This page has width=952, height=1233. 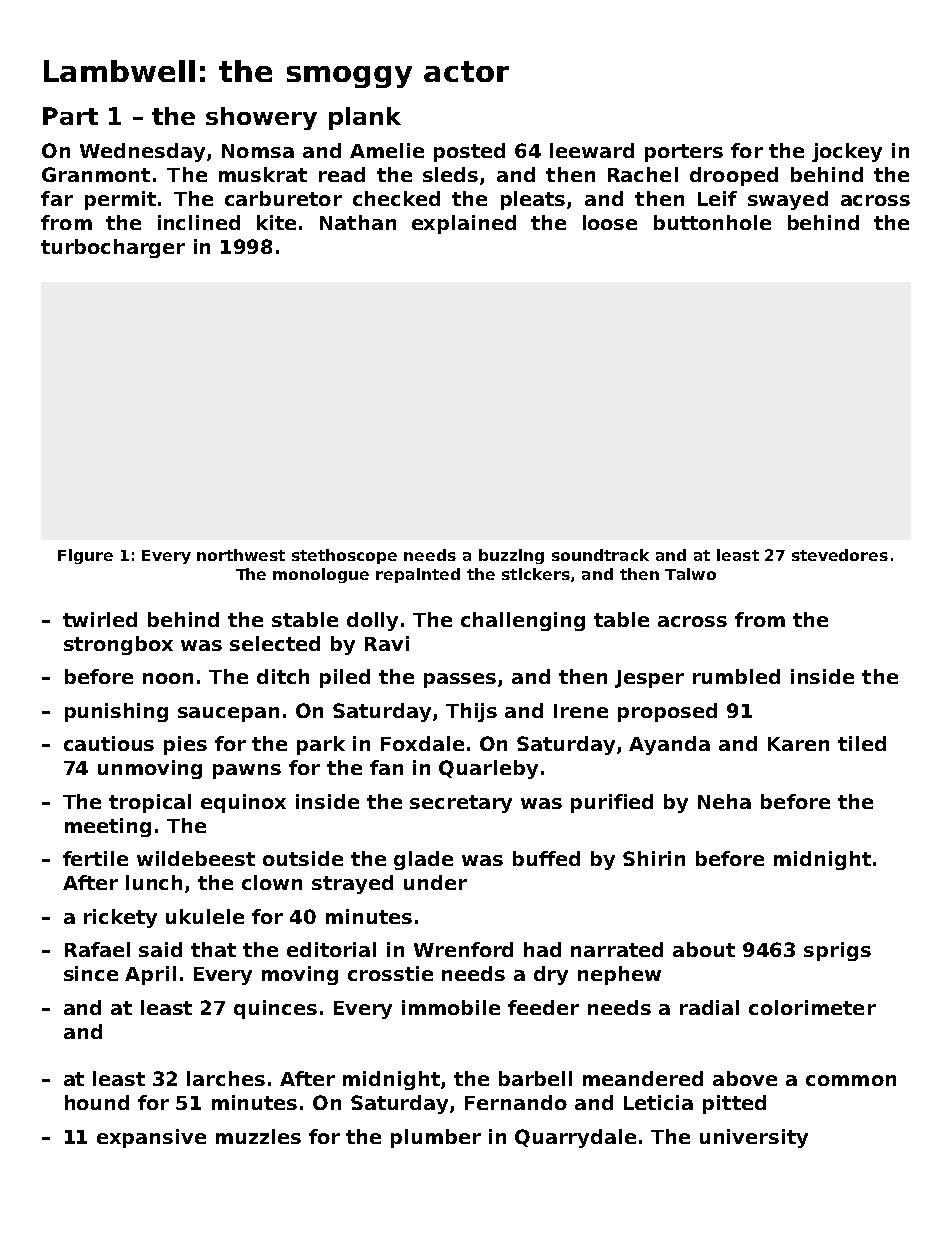 What do you see at coordinates (142, 152) in the page?
I see `Wednesday` at bounding box center [142, 152].
